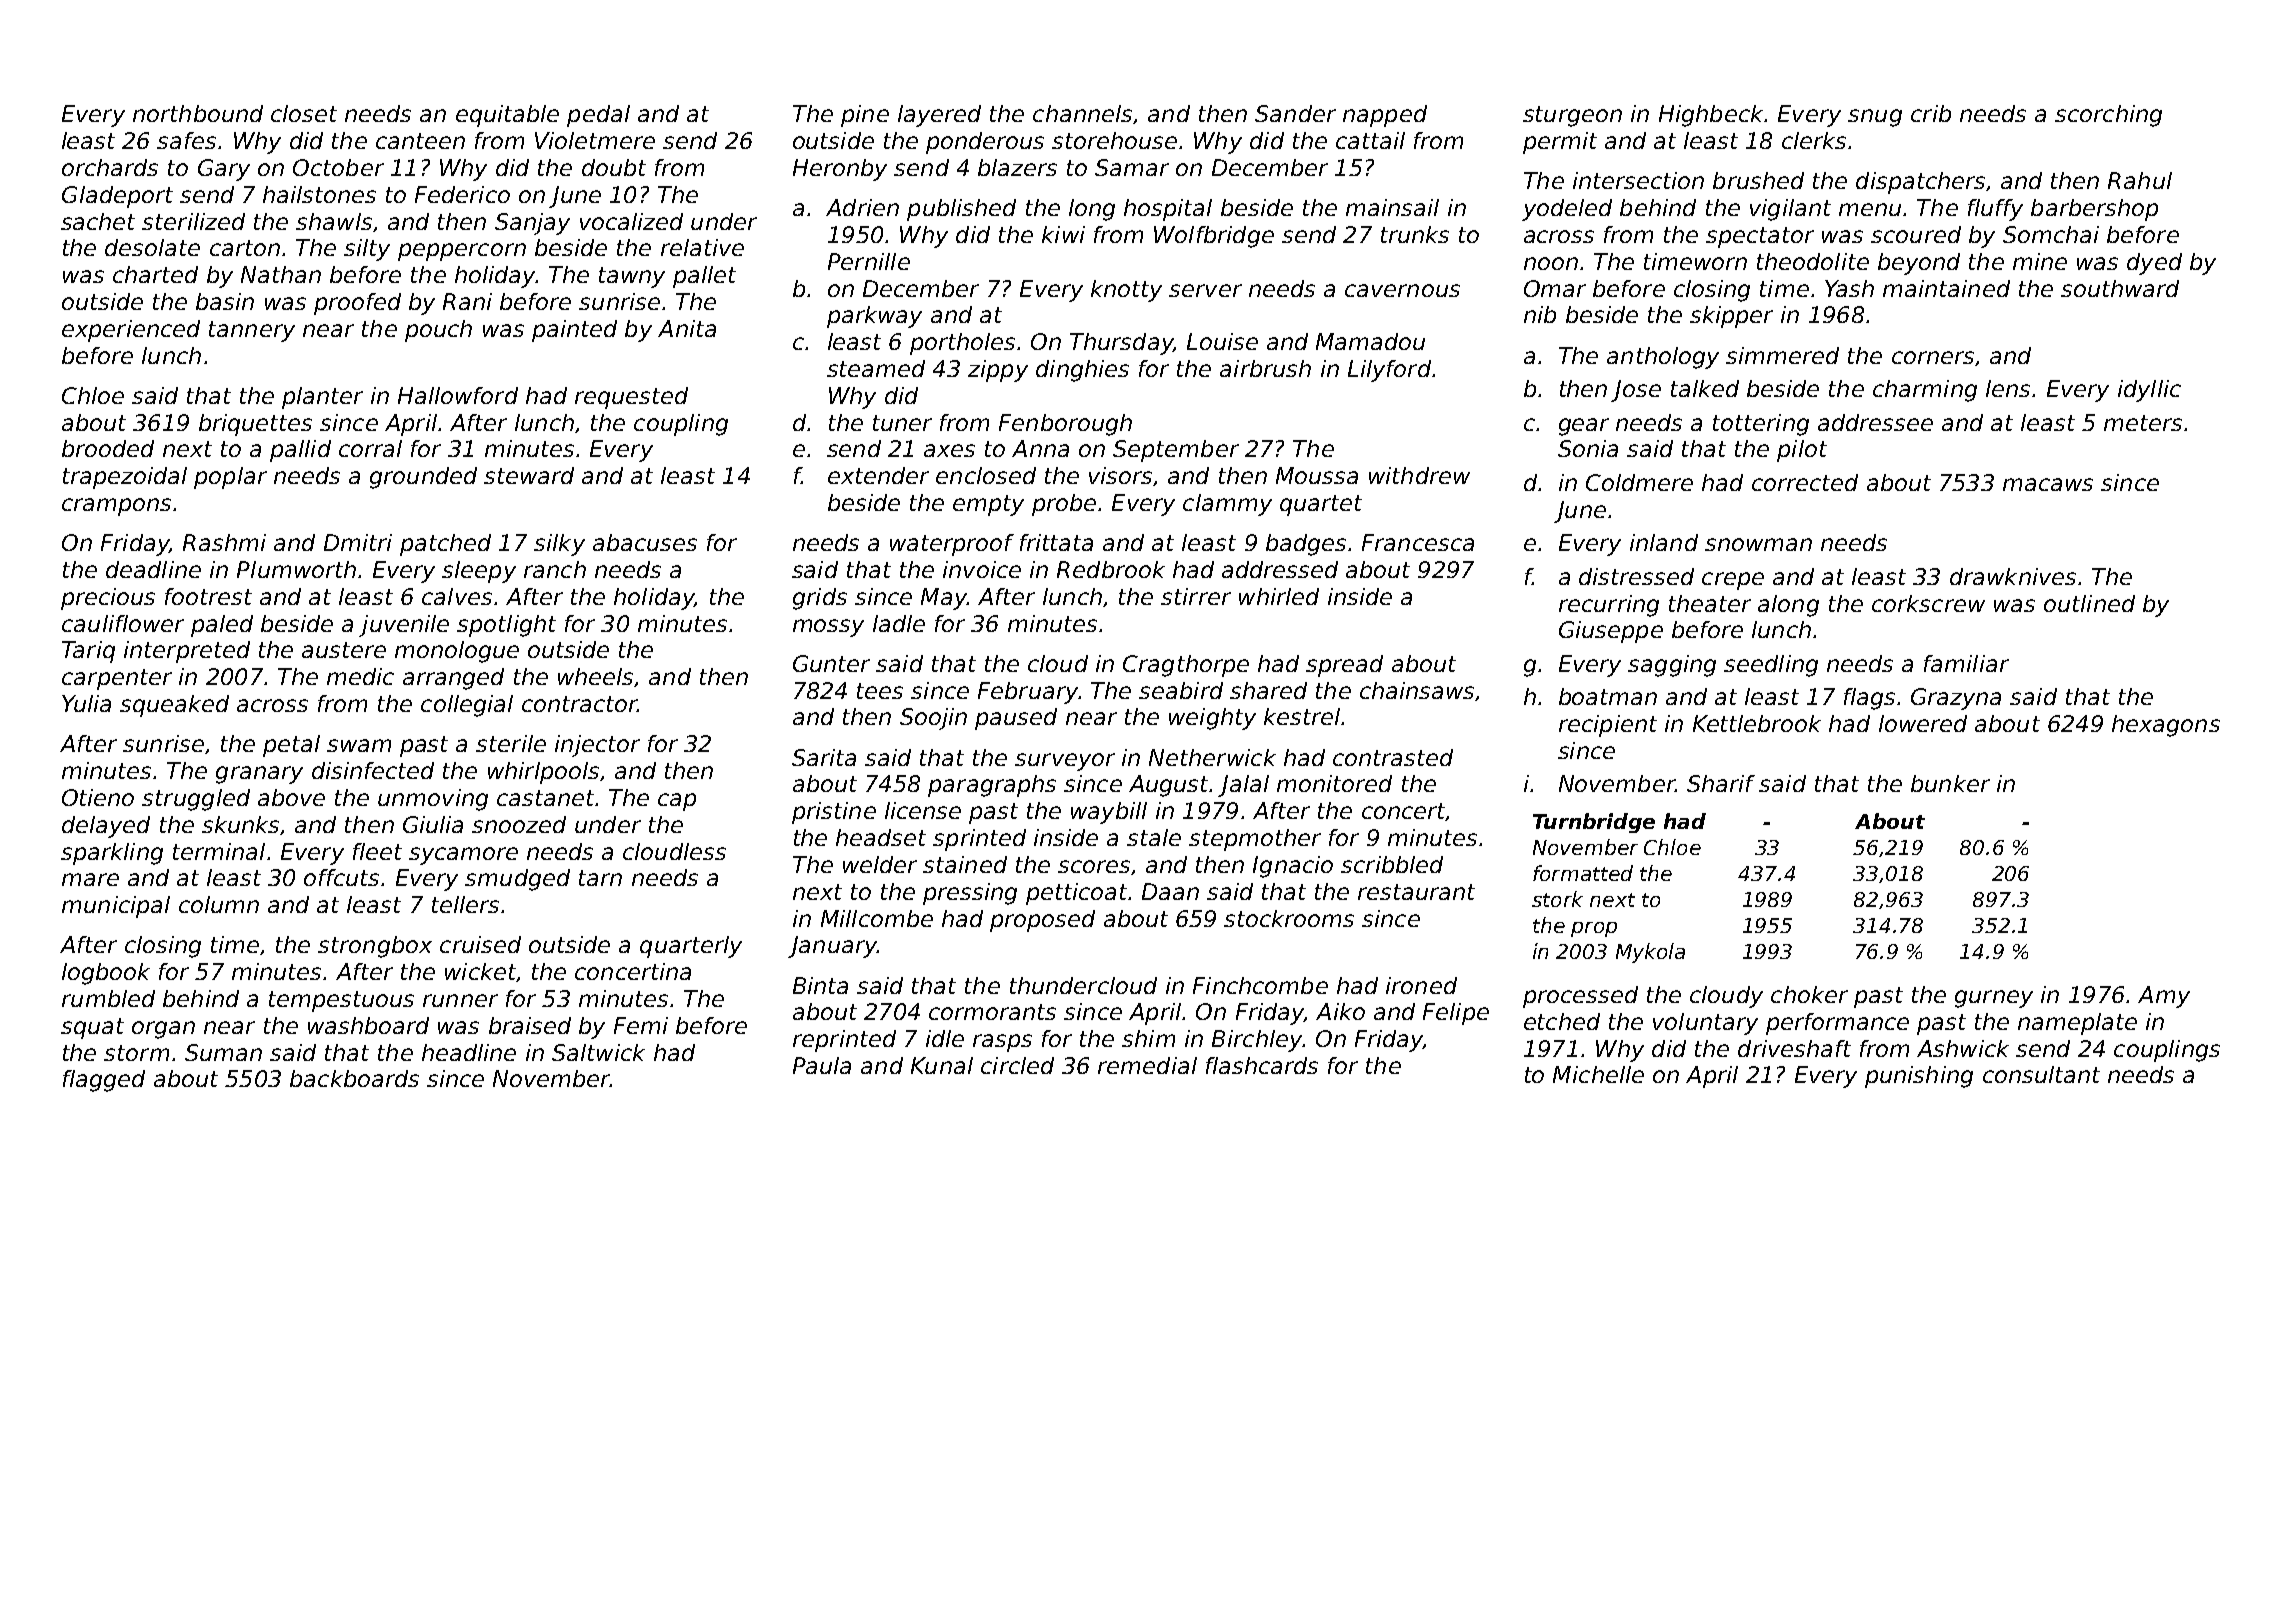 This page has width=2282, height=1614. I want to click on remedial, so click(1147, 1065).
